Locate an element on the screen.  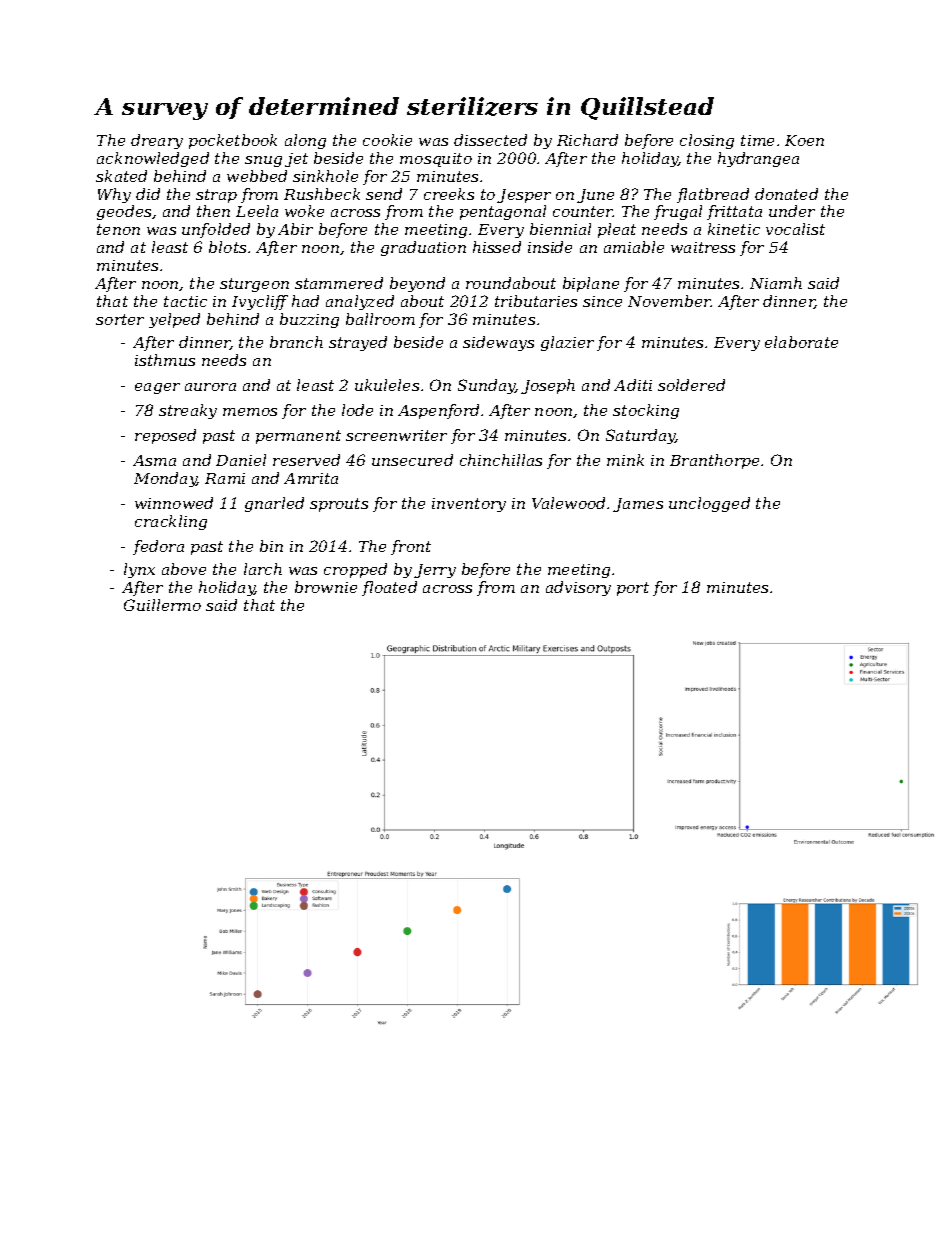
did is located at coordinates (148, 194).
